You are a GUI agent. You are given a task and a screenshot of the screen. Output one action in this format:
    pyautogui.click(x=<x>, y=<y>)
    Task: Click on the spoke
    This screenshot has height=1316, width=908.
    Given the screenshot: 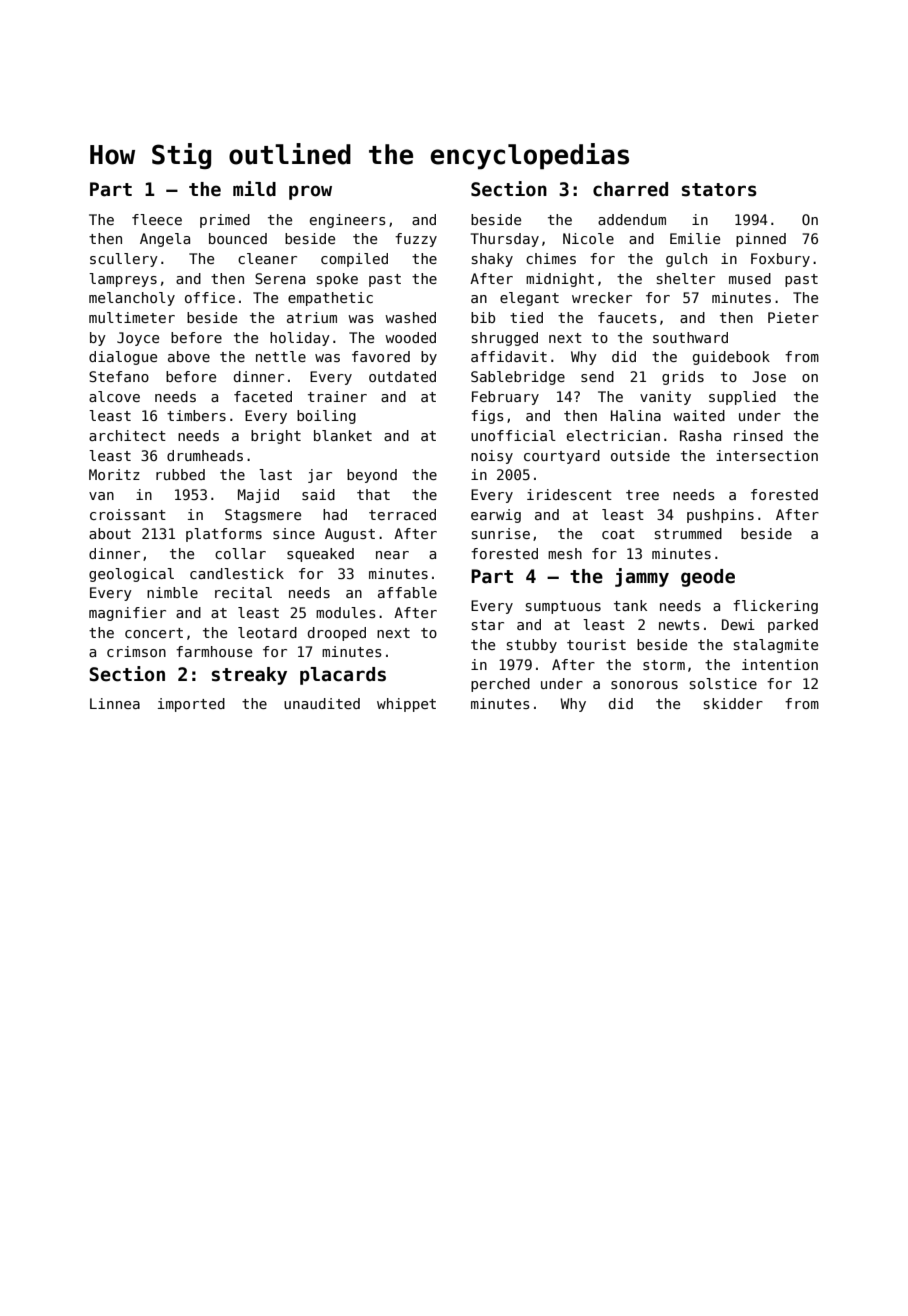 What is the action you would take?
    pyautogui.click(x=337, y=280)
